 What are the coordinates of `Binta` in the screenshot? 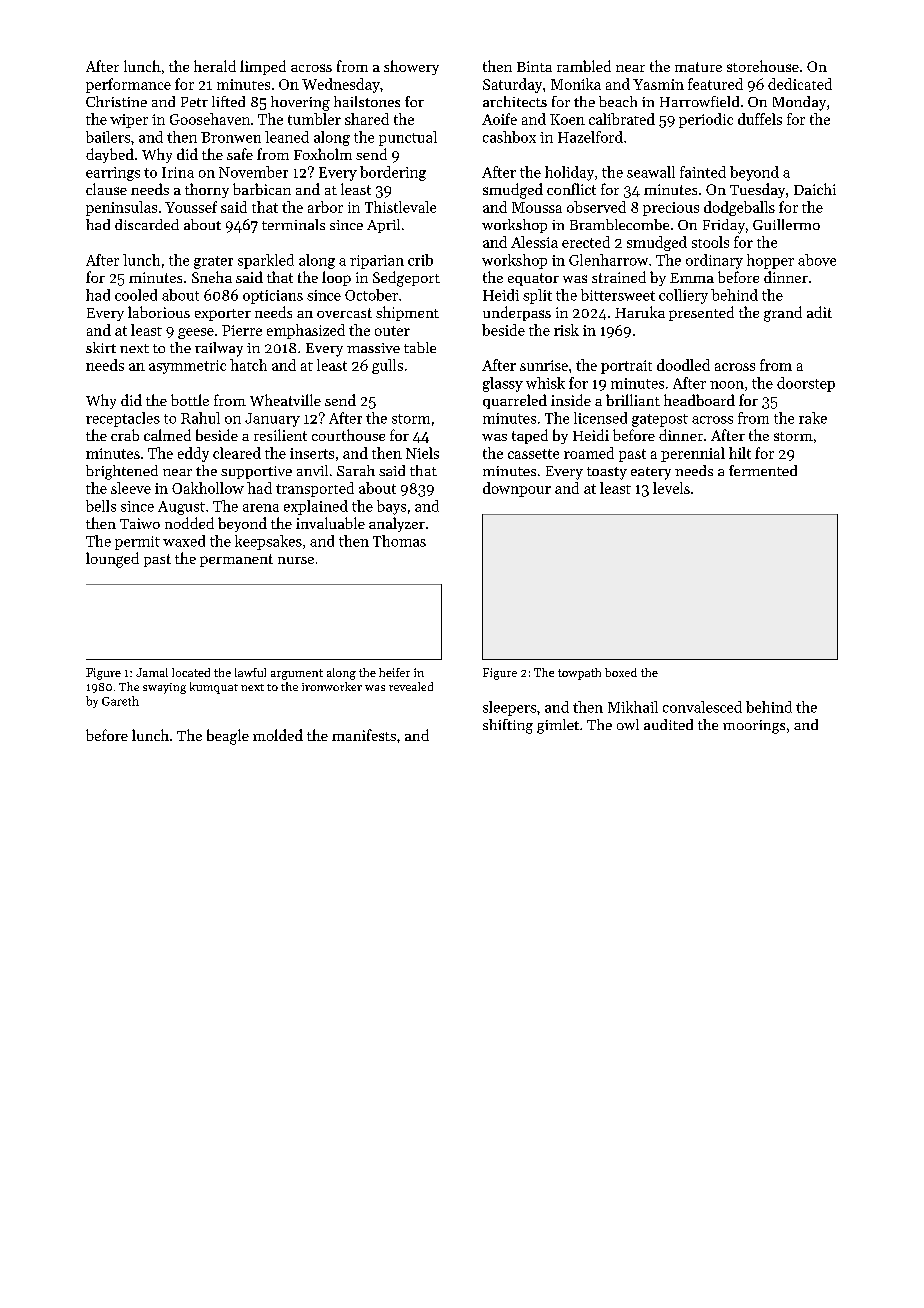 It's located at (534, 66).
